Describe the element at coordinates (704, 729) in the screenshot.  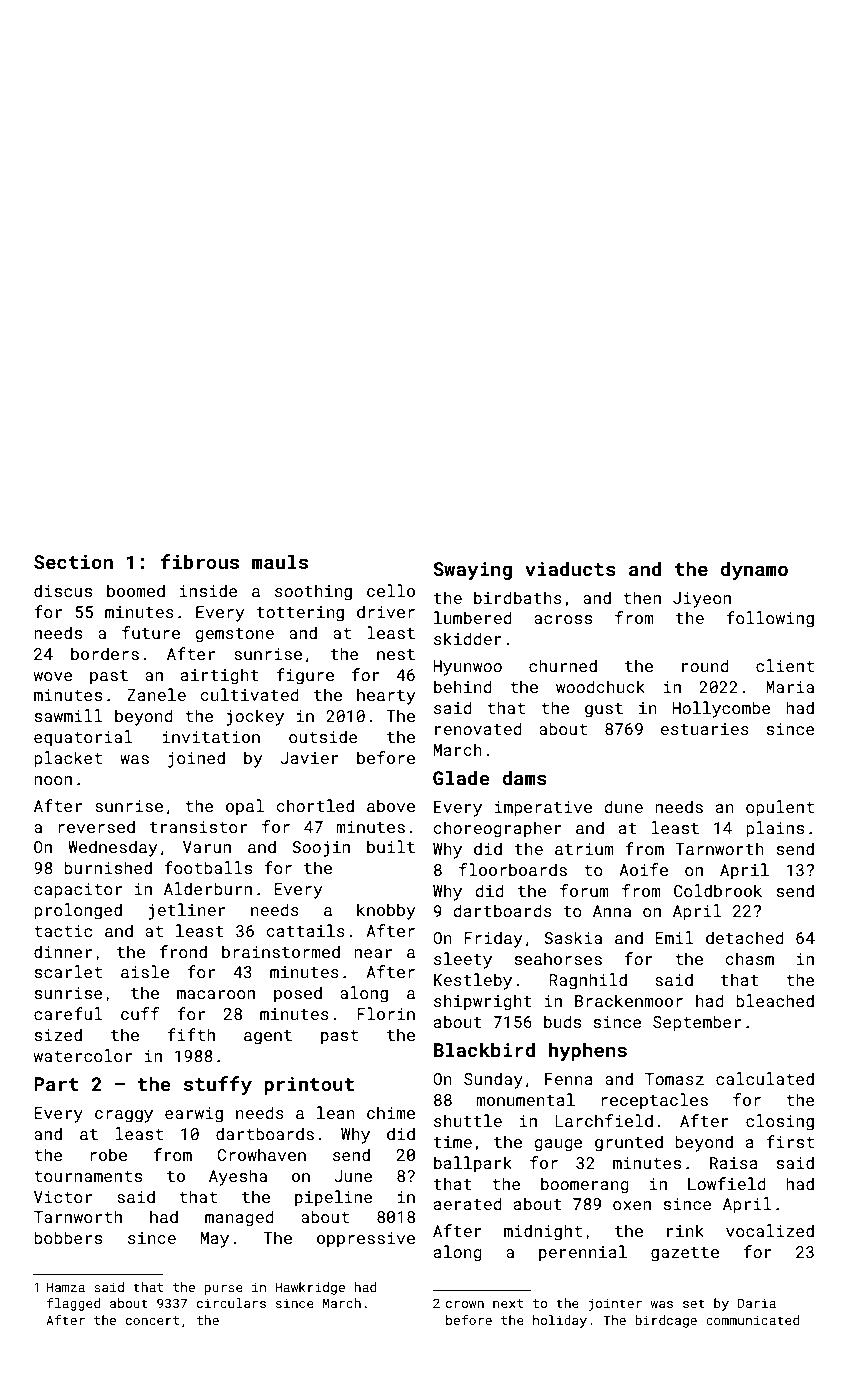
I see `estuaries` at that location.
